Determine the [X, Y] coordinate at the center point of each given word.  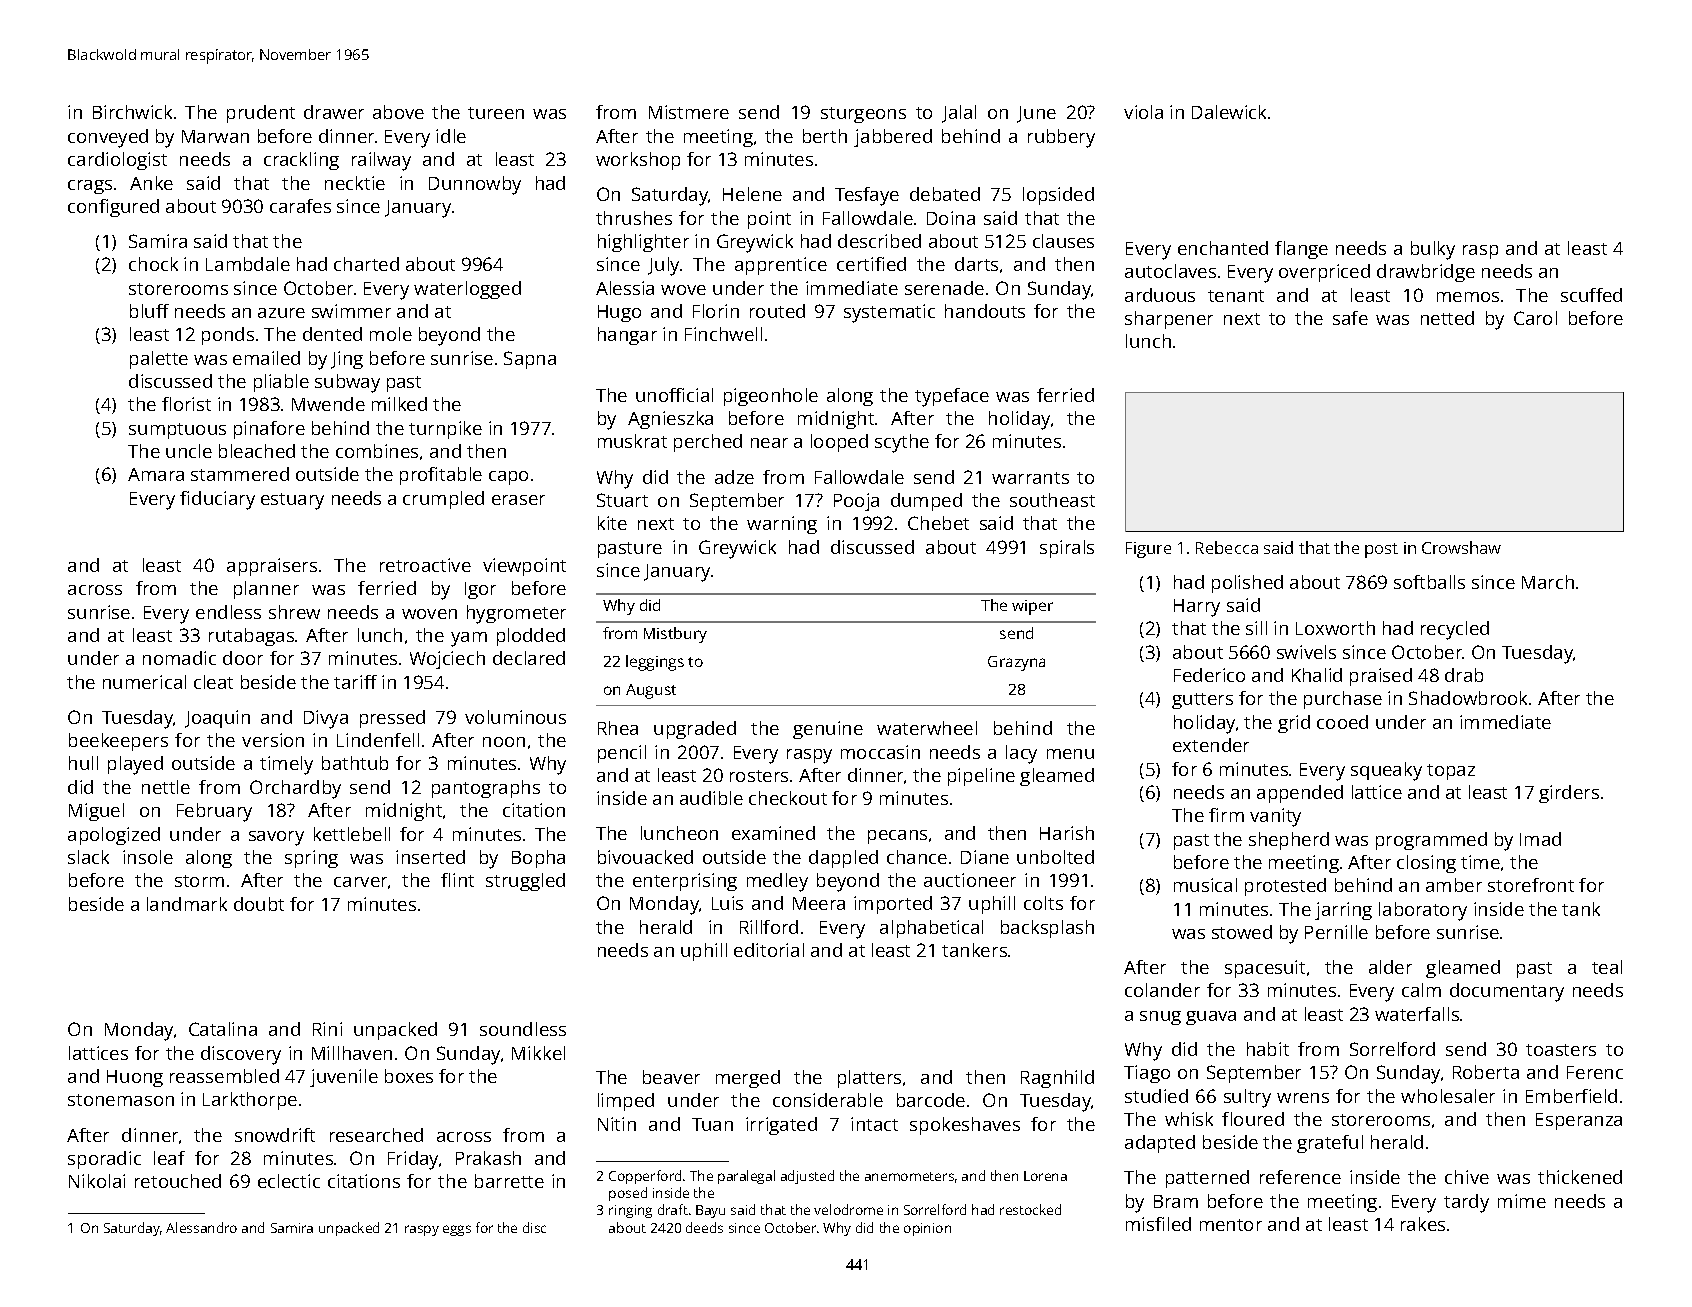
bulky [1433, 250]
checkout [788, 798]
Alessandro [201, 1227]
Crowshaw [1461, 547]
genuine [828, 730]
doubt [259, 904]
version [273, 740]
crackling [301, 161]
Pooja [856, 502]
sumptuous [177, 431]
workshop [638, 161]
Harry [1197, 608]
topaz [1451, 772]
